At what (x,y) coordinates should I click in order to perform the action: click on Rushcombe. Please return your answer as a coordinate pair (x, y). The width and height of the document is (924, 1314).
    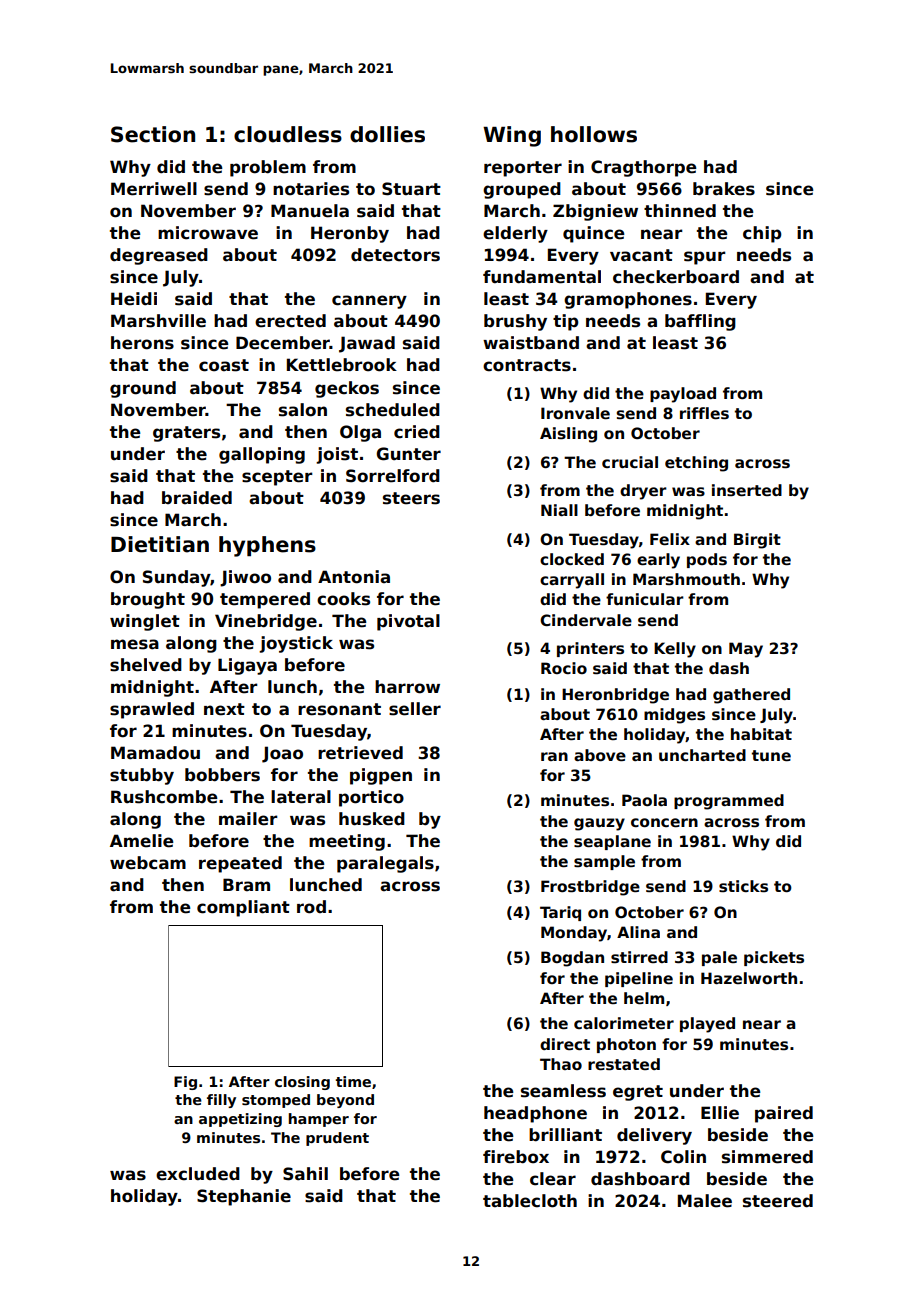
    Looking at the image, I should click on (164, 797).
